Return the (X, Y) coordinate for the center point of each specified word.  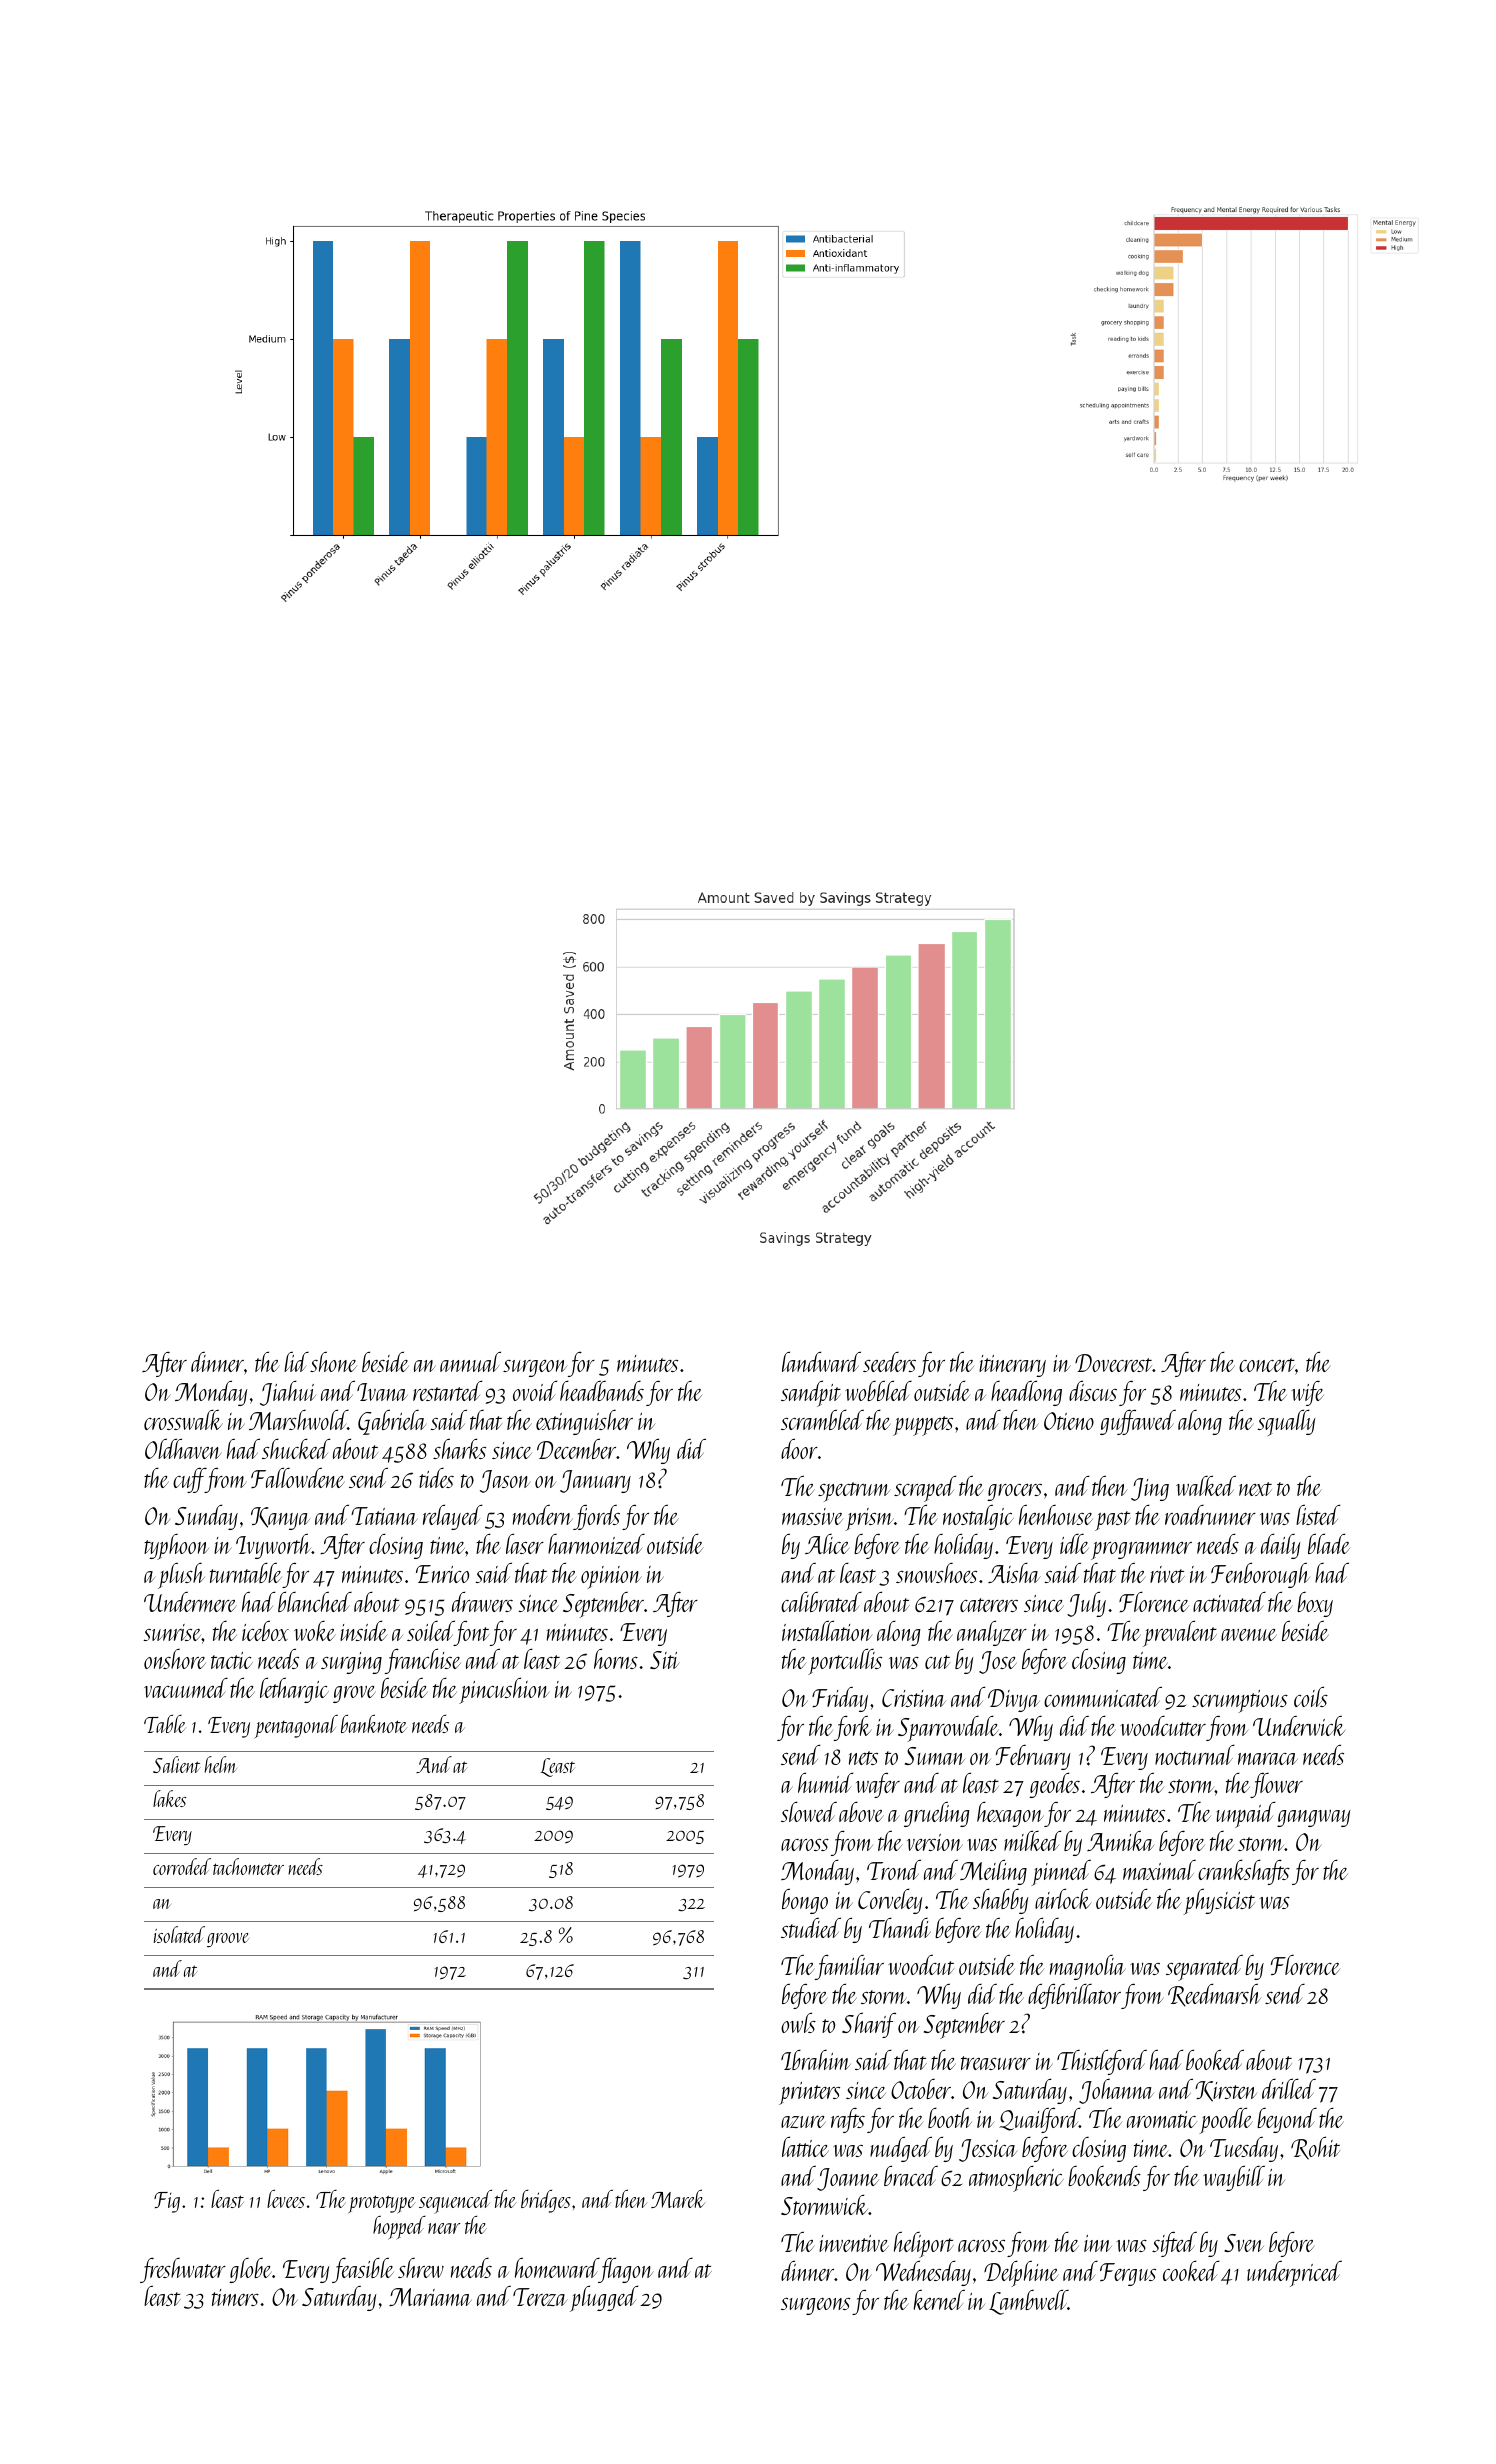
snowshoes (936, 1573)
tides (436, 1478)
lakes (169, 1798)
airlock (1063, 1898)
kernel (939, 2300)
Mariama (430, 2297)
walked (1206, 1486)
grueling (937, 1814)
